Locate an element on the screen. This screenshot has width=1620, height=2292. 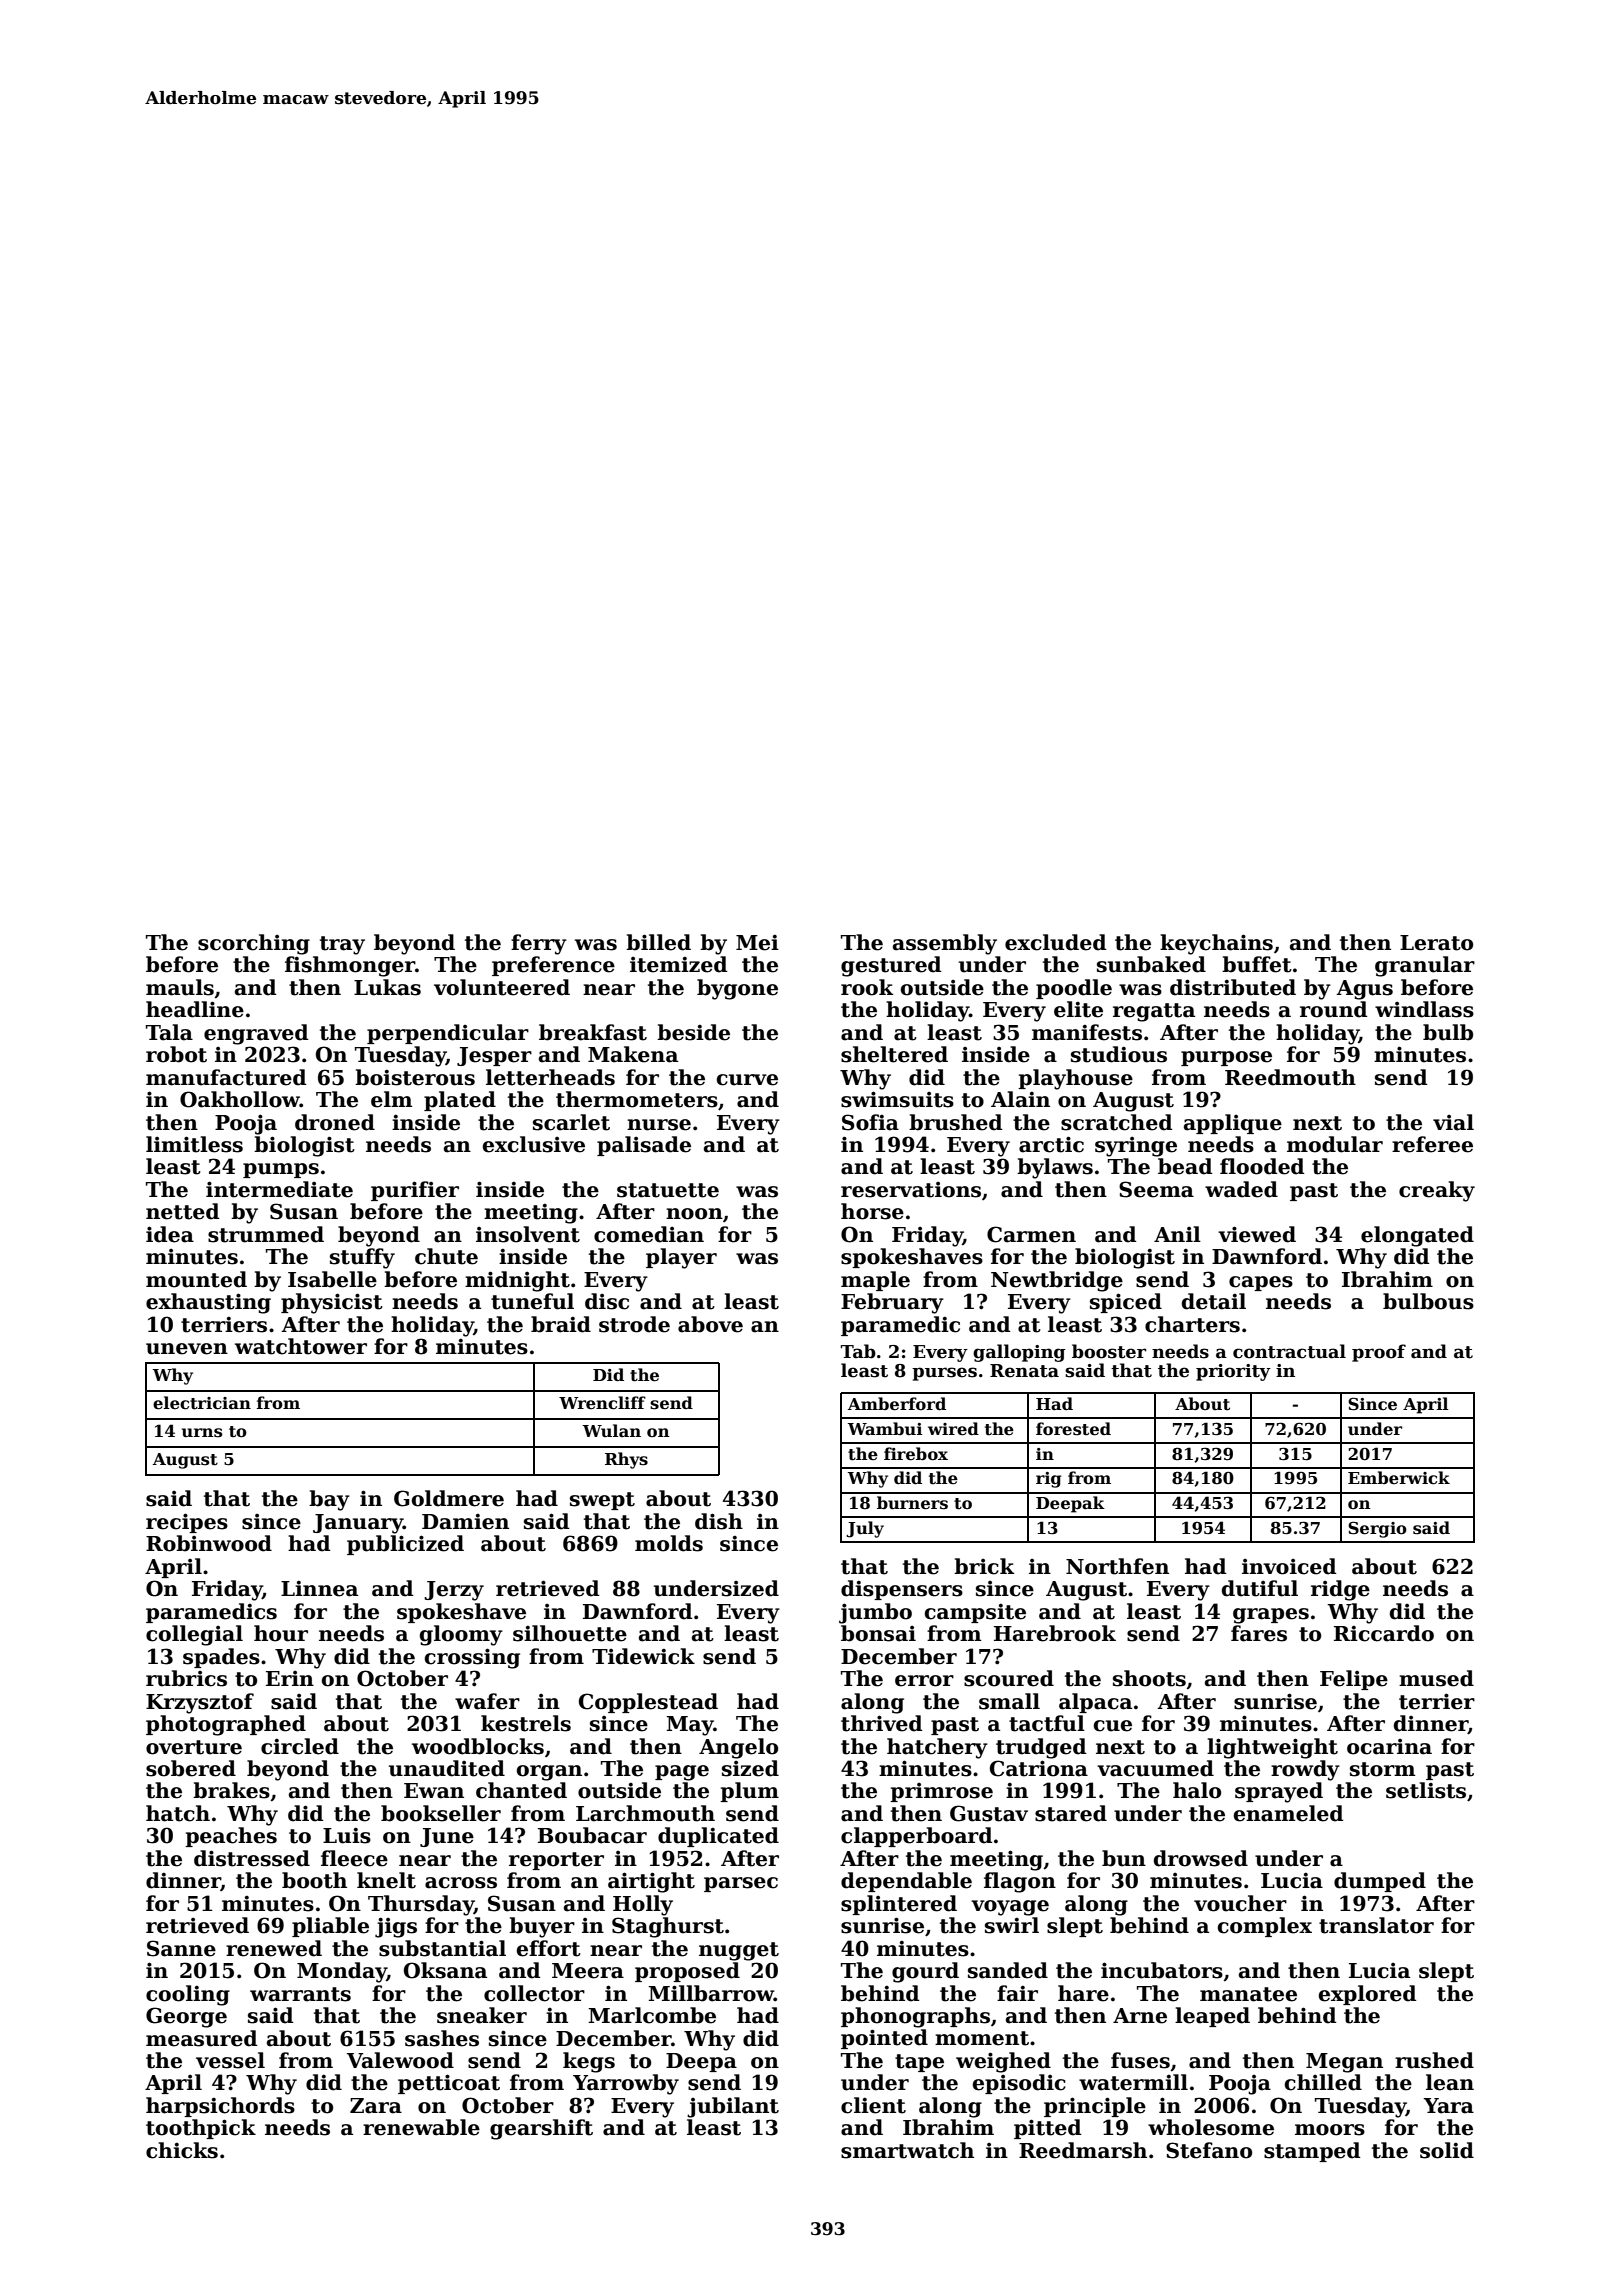
silhouette is located at coordinates (570, 1633).
